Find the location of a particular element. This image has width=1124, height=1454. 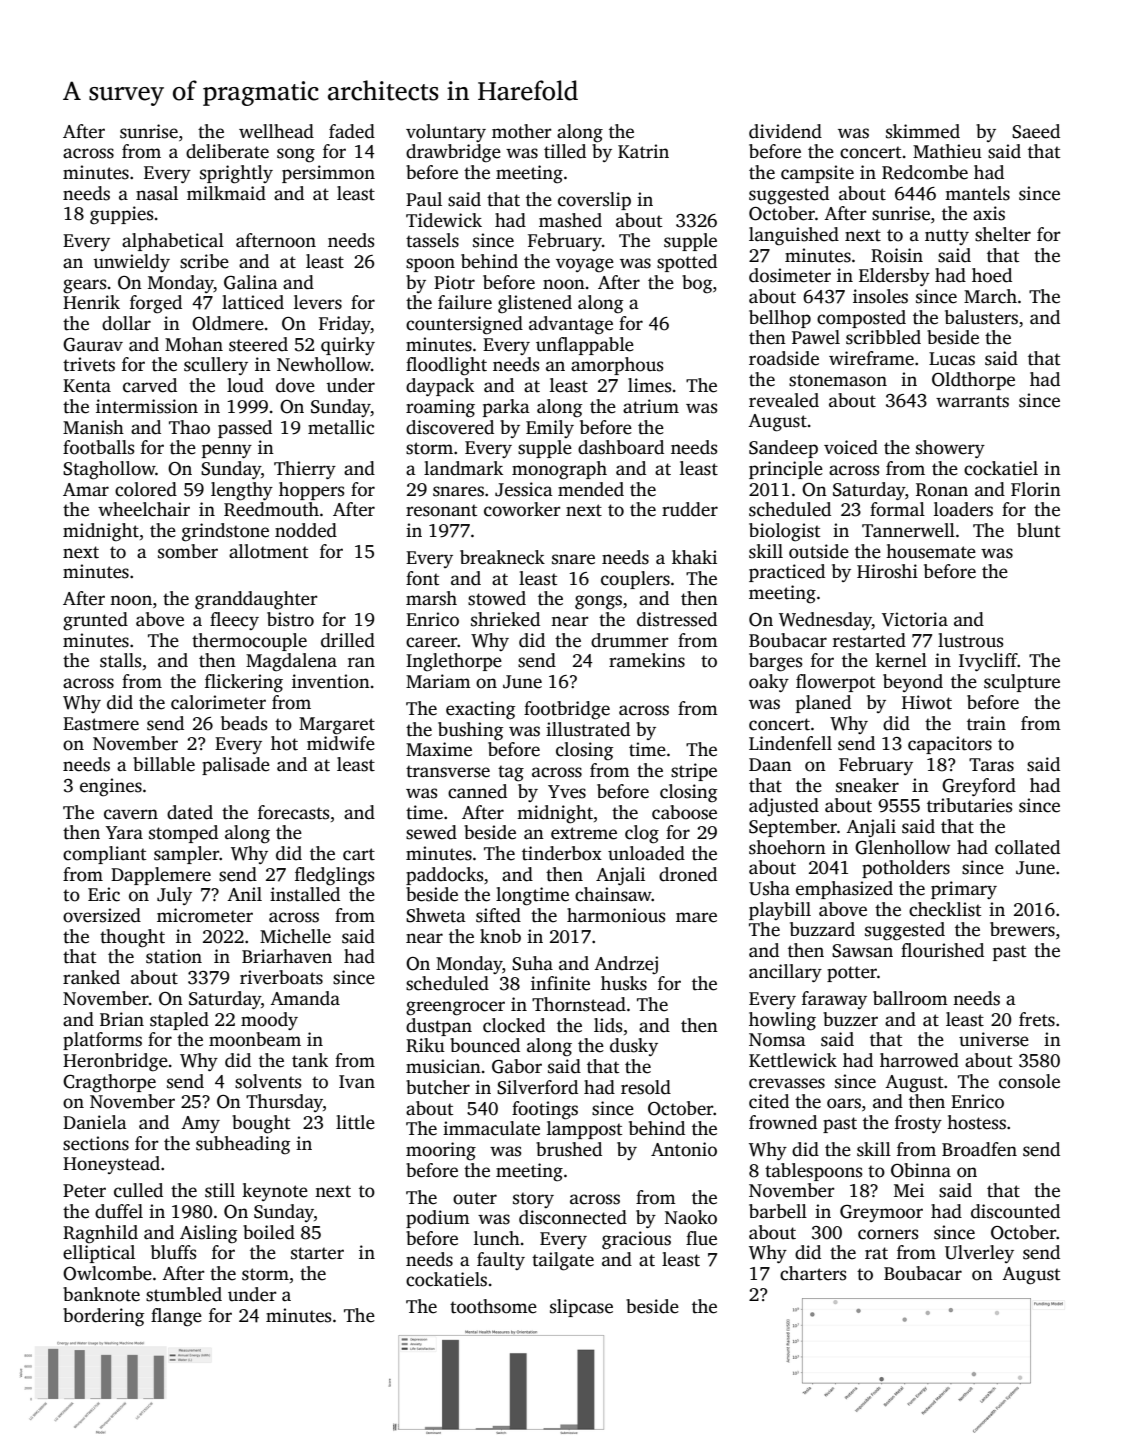

ballroom is located at coordinates (910, 998).
